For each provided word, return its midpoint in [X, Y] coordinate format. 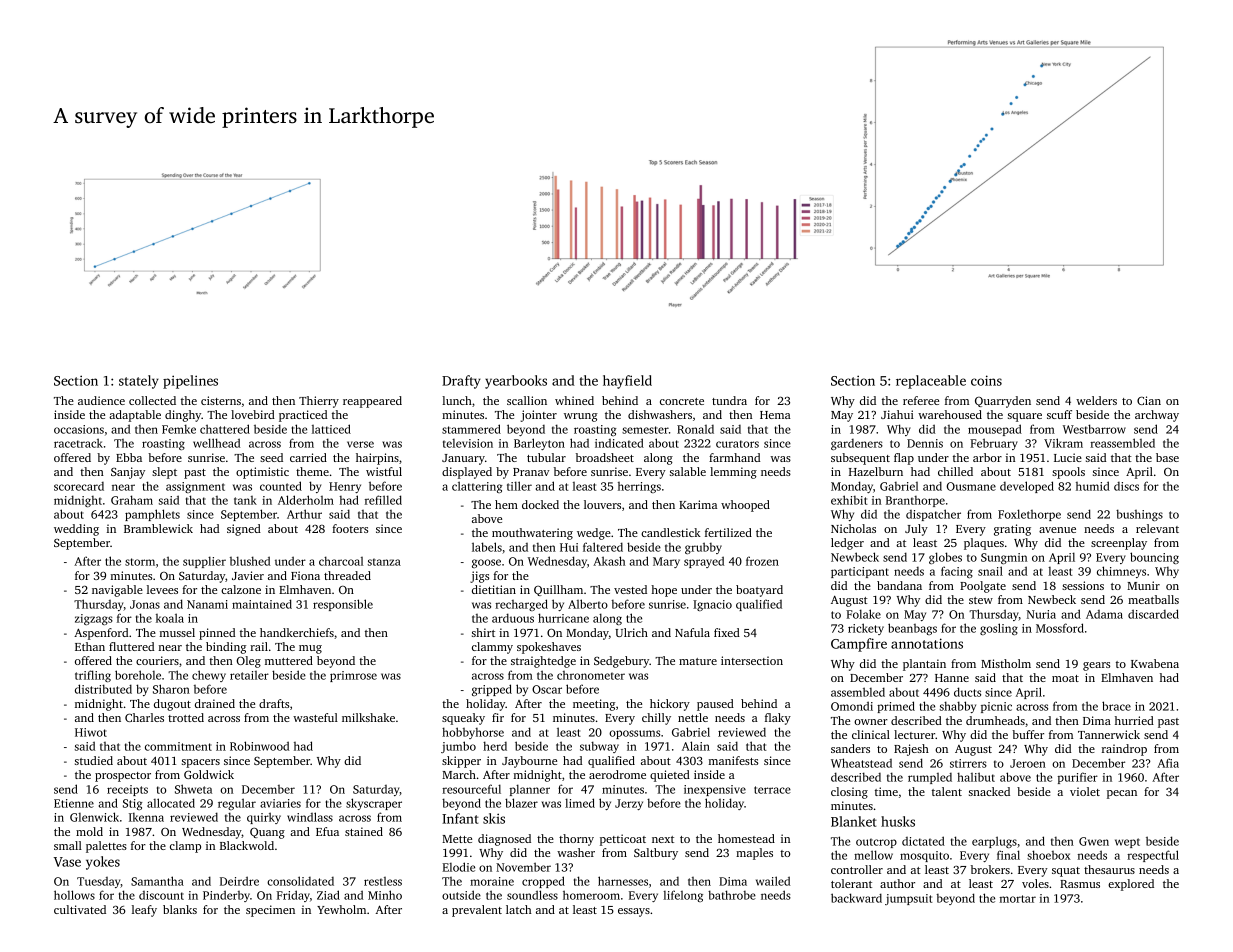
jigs [479, 577]
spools [1068, 473]
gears [1096, 666]
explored [1131, 885]
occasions [79, 429]
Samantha [157, 881]
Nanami [207, 604]
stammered [471, 429]
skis [494, 818]
